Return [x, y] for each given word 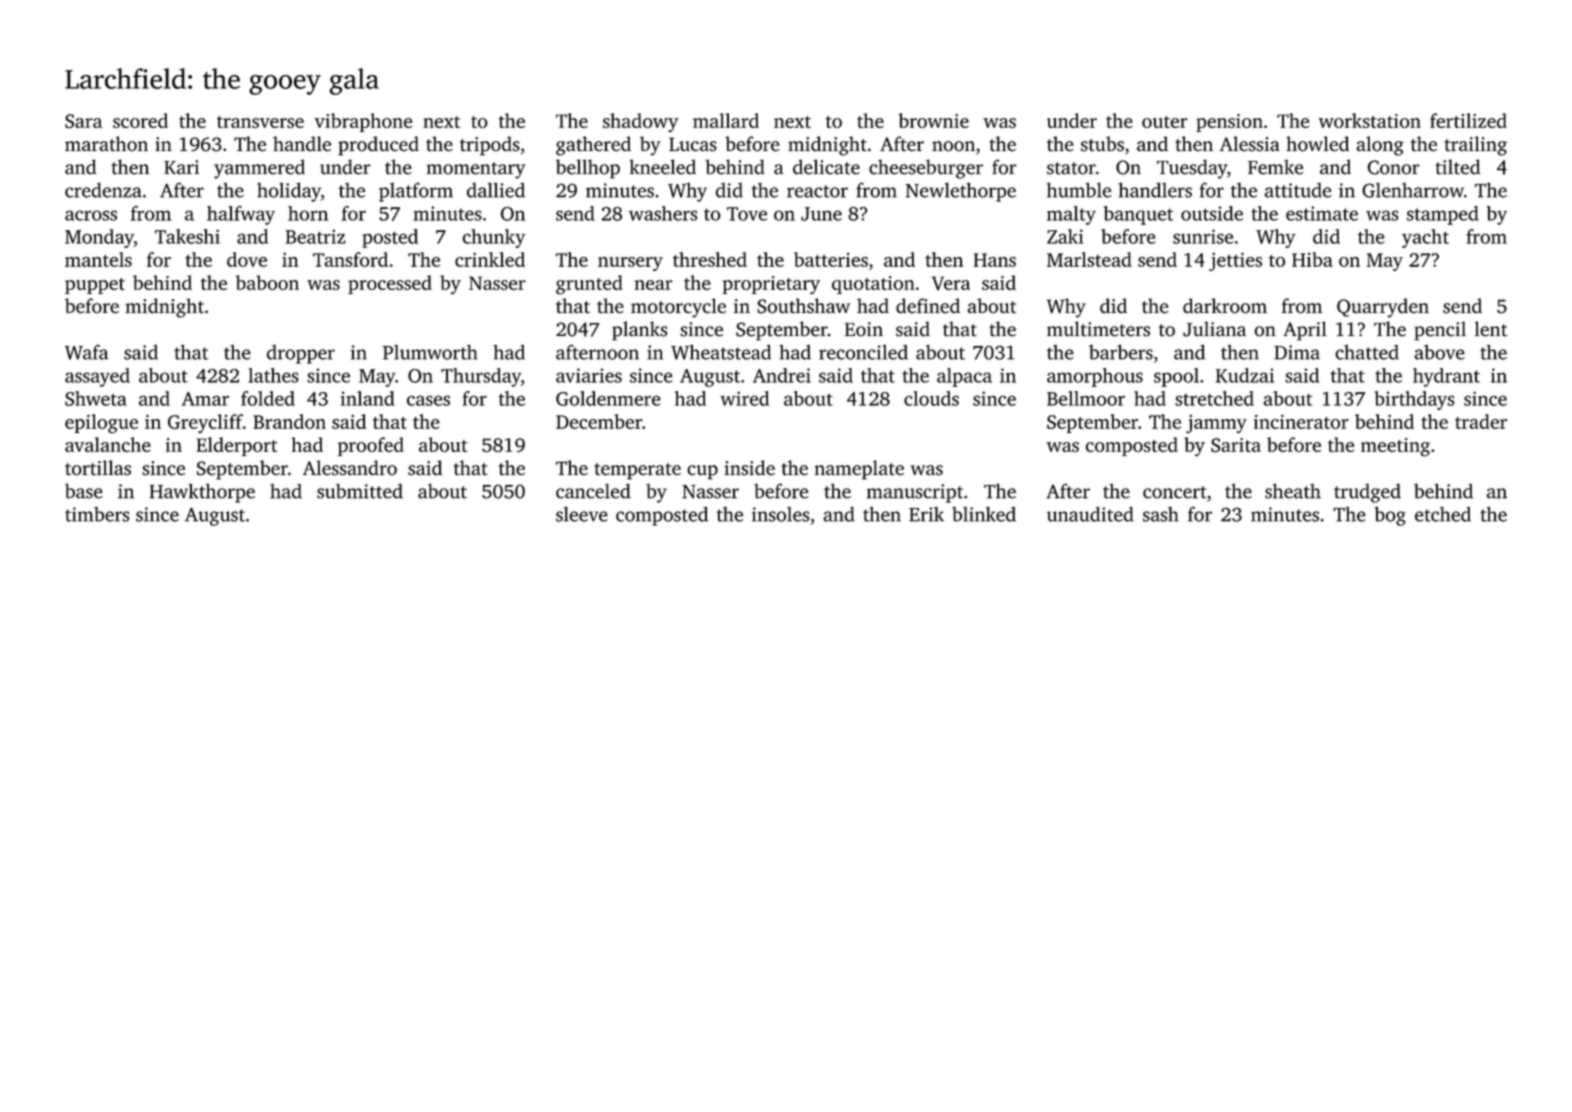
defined [928, 306]
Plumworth [430, 352]
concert [1175, 492]
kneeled [662, 167]
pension [1229, 123]
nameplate [859, 470]
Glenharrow [1413, 190]
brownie [933, 120]
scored [140, 120]
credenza [103, 190]
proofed [371, 446]
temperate [637, 471]
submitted [360, 491]
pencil [1440, 331]
